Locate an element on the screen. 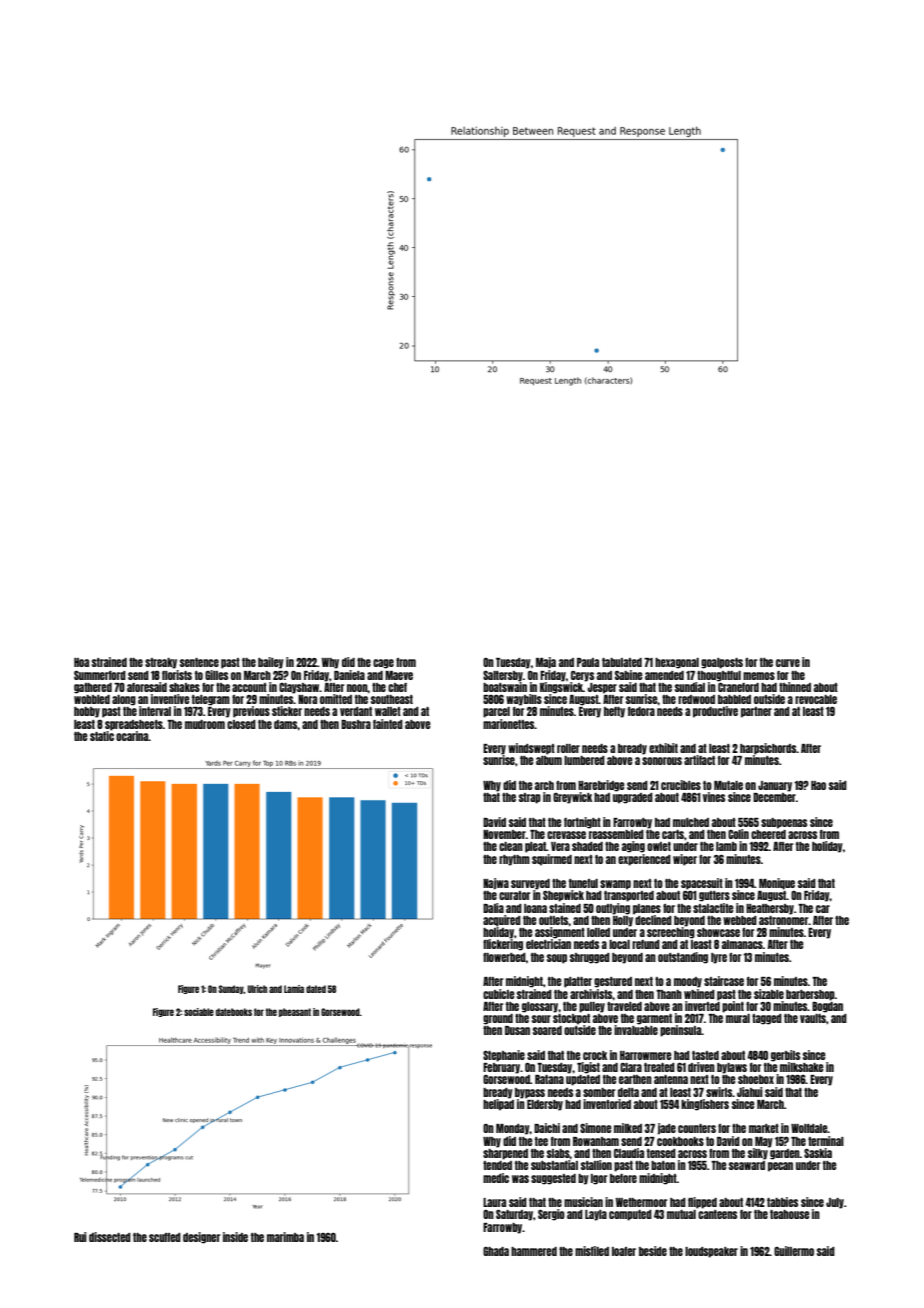  milkshake is located at coordinates (801, 1067).
